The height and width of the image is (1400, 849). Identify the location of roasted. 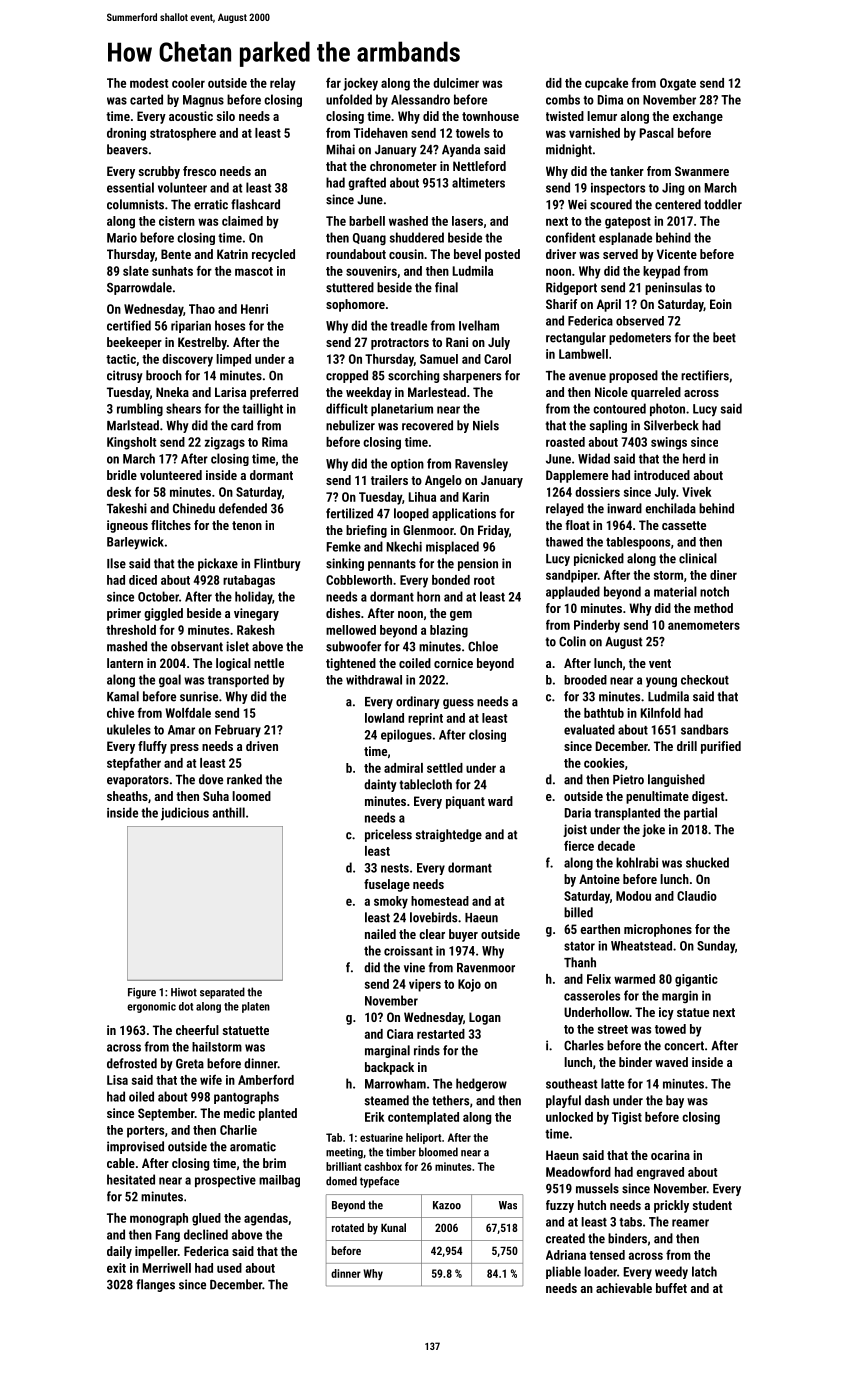
(565, 442).
